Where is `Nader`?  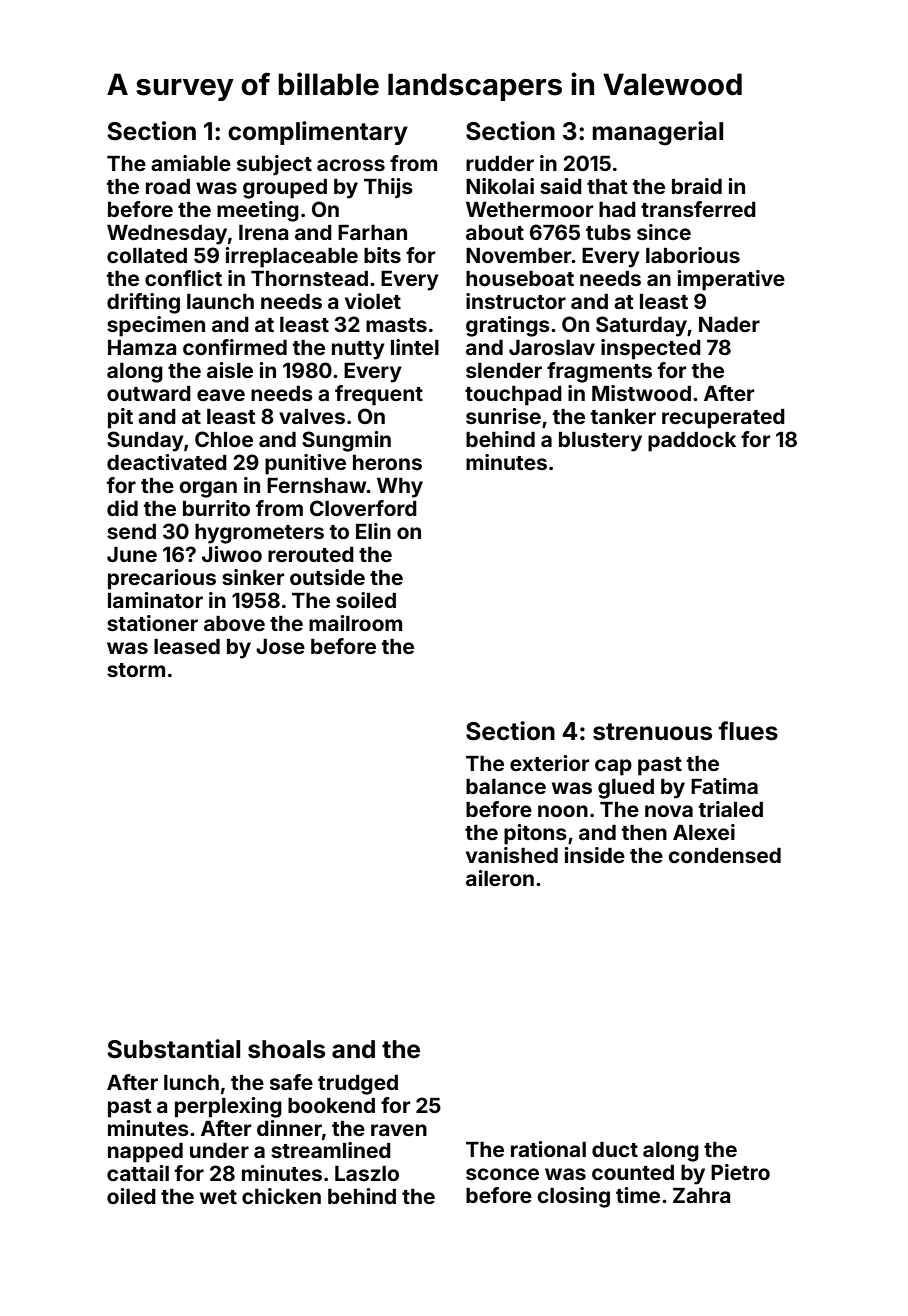 Nader is located at coordinates (729, 324).
